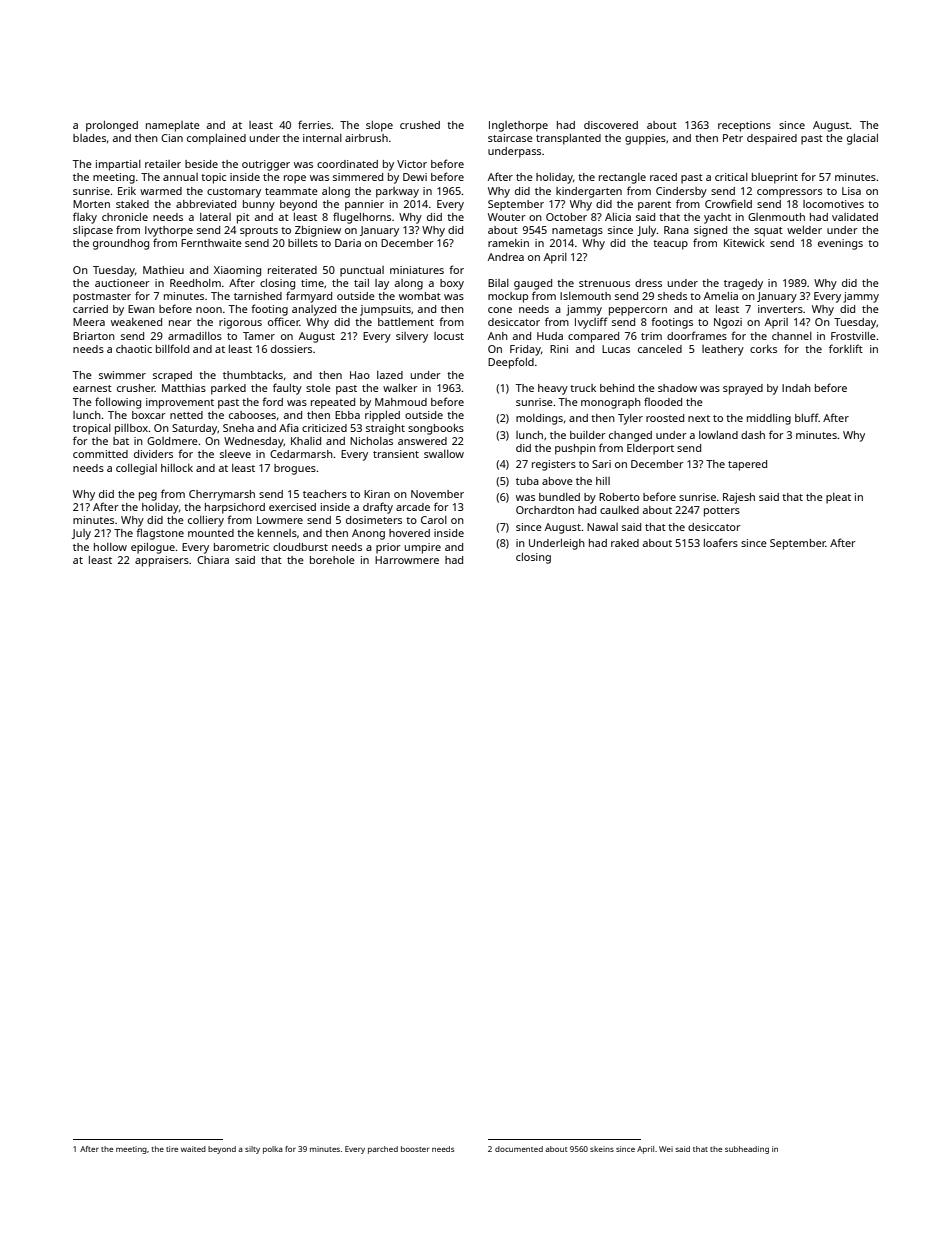 Image resolution: width=952 pixels, height=1233 pixels. Describe the element at coordinates (747, 1150) in the document. I see `subheading` at that location.
